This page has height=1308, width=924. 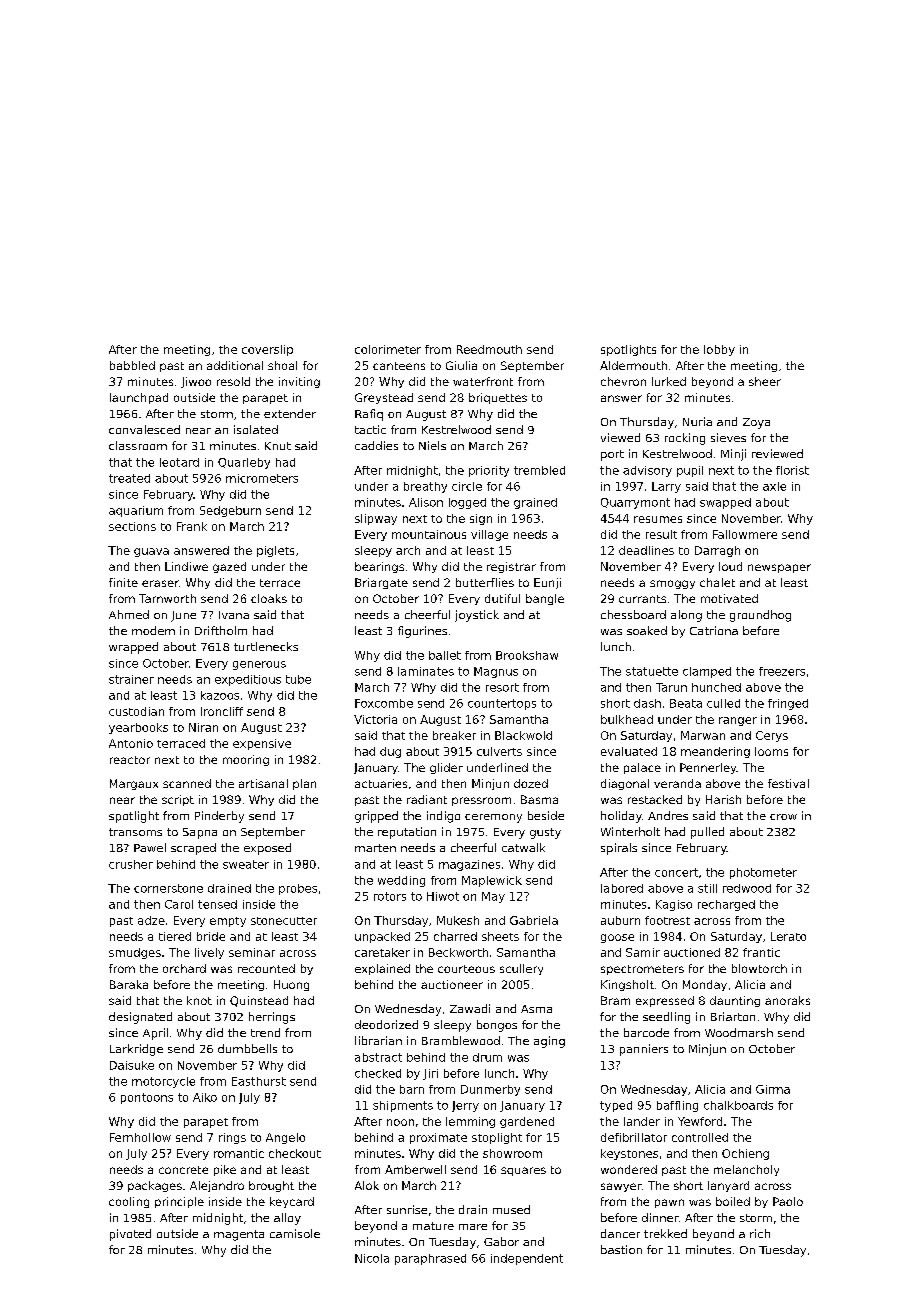 What do you see at coordinates (773, 1089) in the page?
I see `Girma` at bounding box center [773, 1089].
